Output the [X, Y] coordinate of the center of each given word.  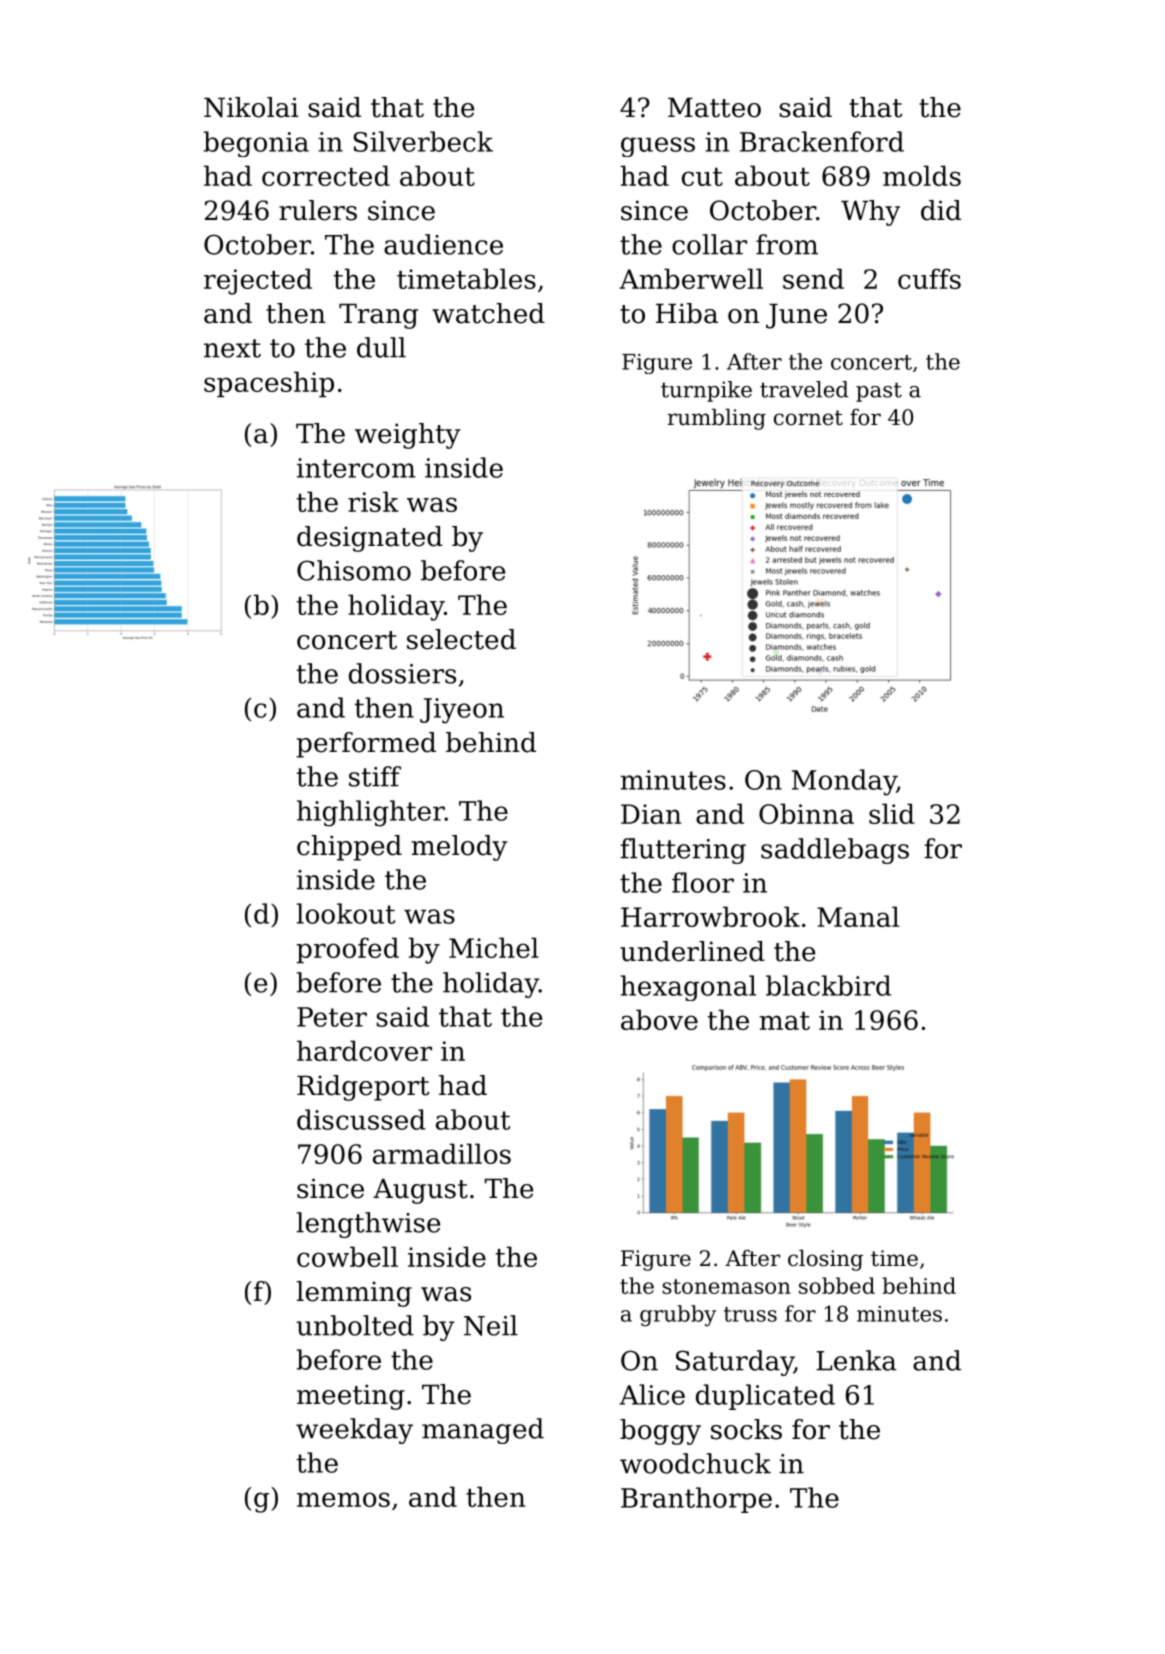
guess [658, 147]
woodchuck [695, 1463]
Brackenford [822, 141]
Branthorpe [696, 1500]
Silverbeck [423, 141]
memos [343, 1499]
